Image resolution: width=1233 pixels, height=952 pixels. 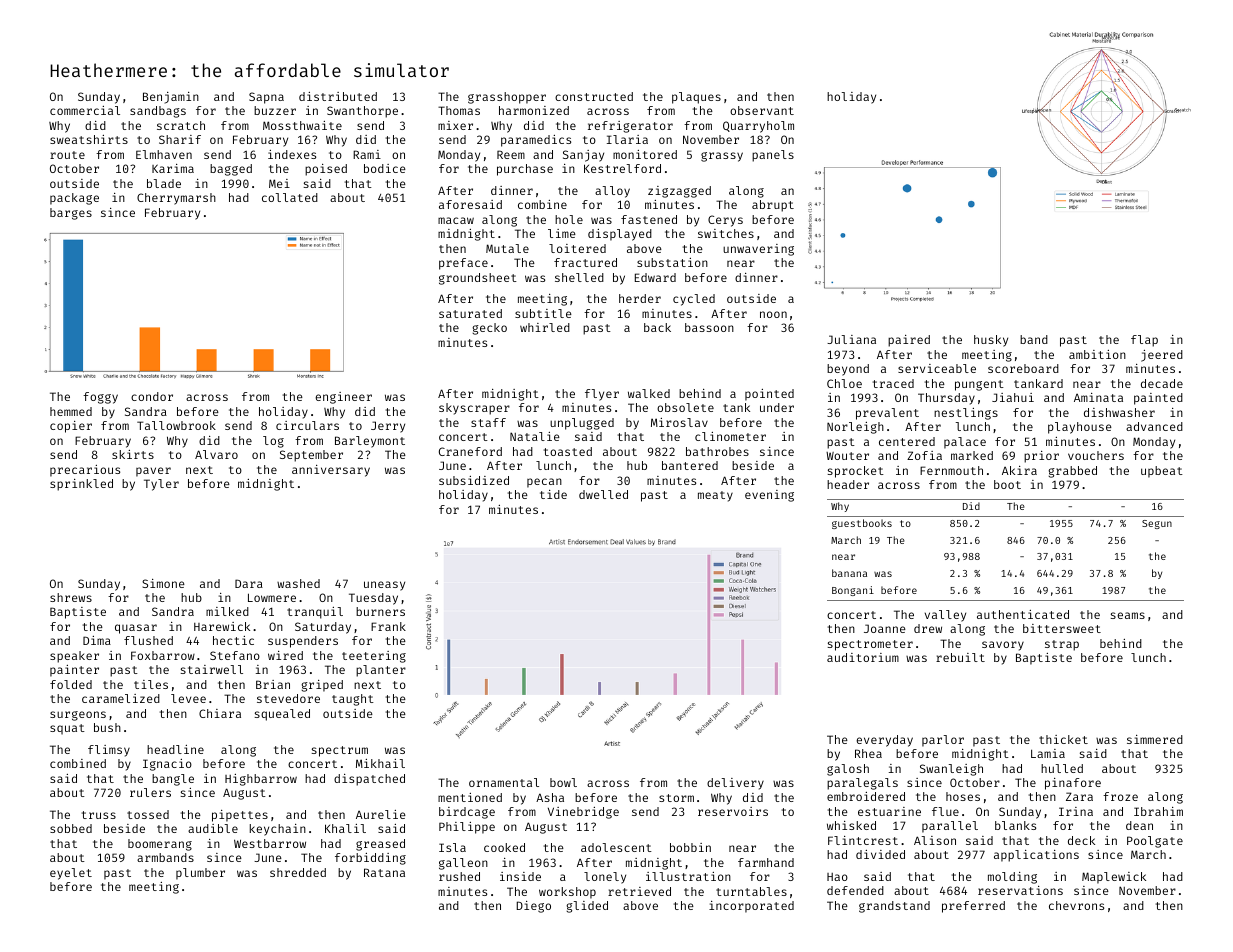 What do you see at coordinates (298, 872) in the screenshot?
I see `shredded` at bounding box center [298, 872].
